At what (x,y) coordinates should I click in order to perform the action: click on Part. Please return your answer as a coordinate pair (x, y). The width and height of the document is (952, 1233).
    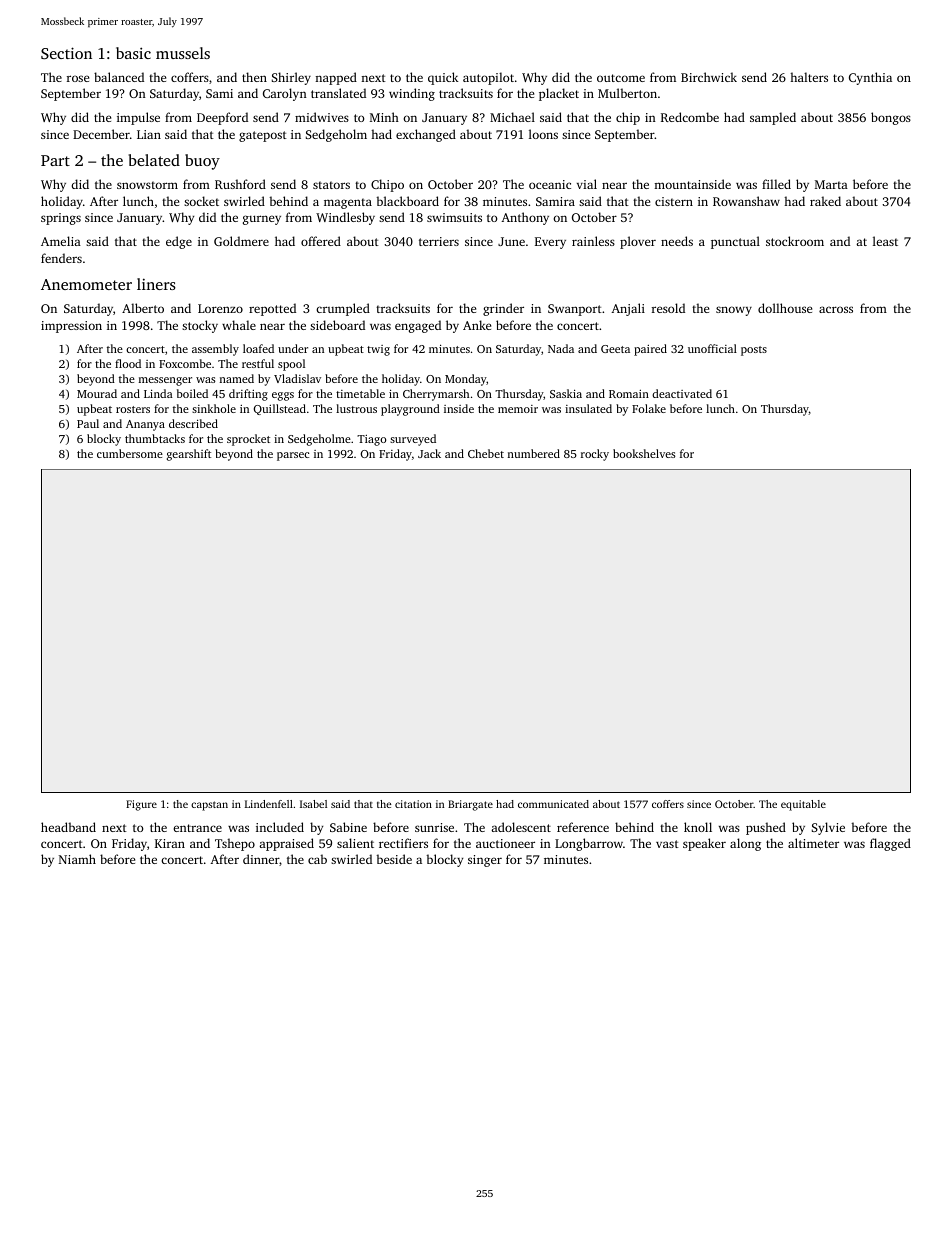
    Looking at the image, I should click on (55, 160).
